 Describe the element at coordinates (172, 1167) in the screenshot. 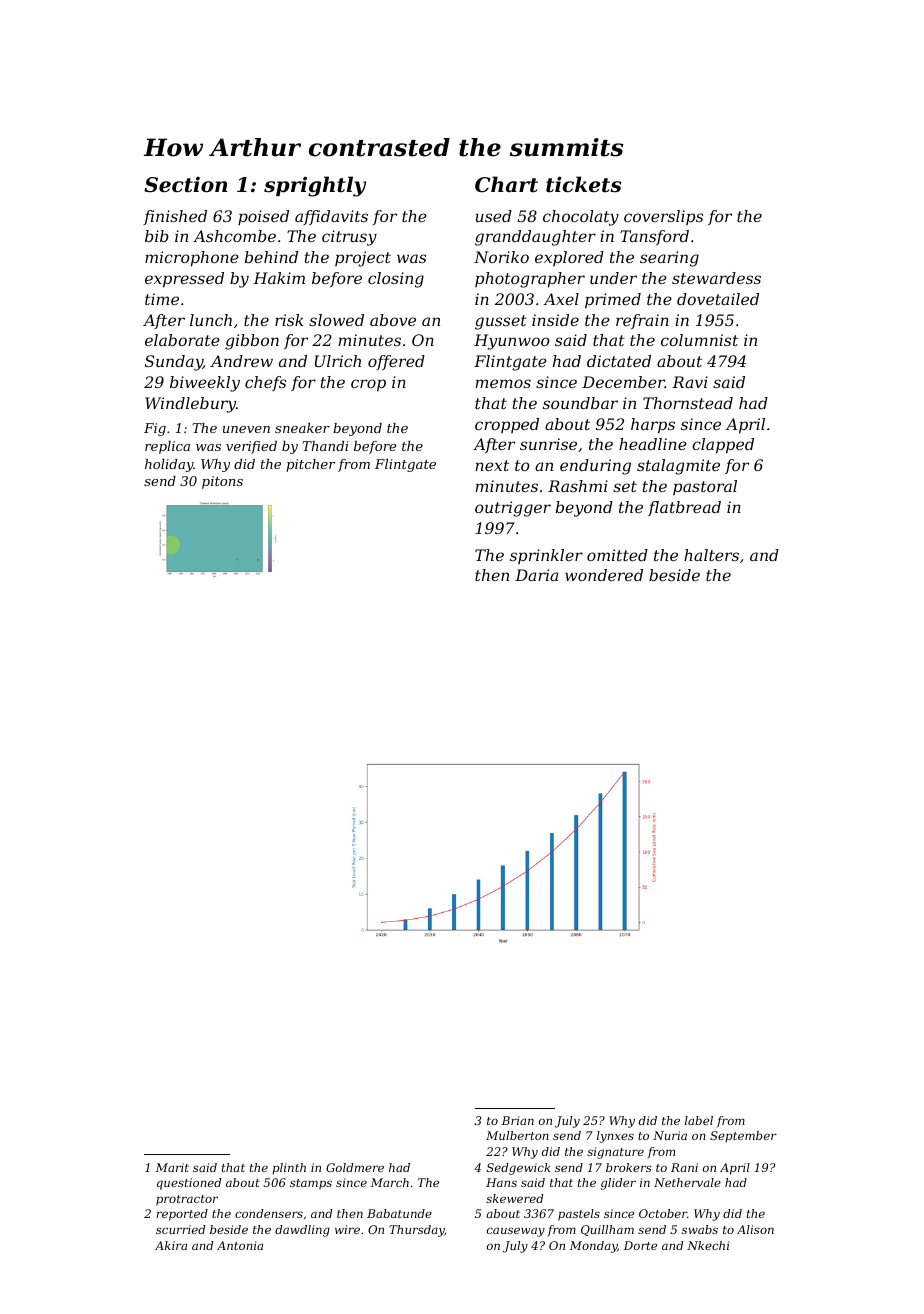

I see `Marit` at that location.
